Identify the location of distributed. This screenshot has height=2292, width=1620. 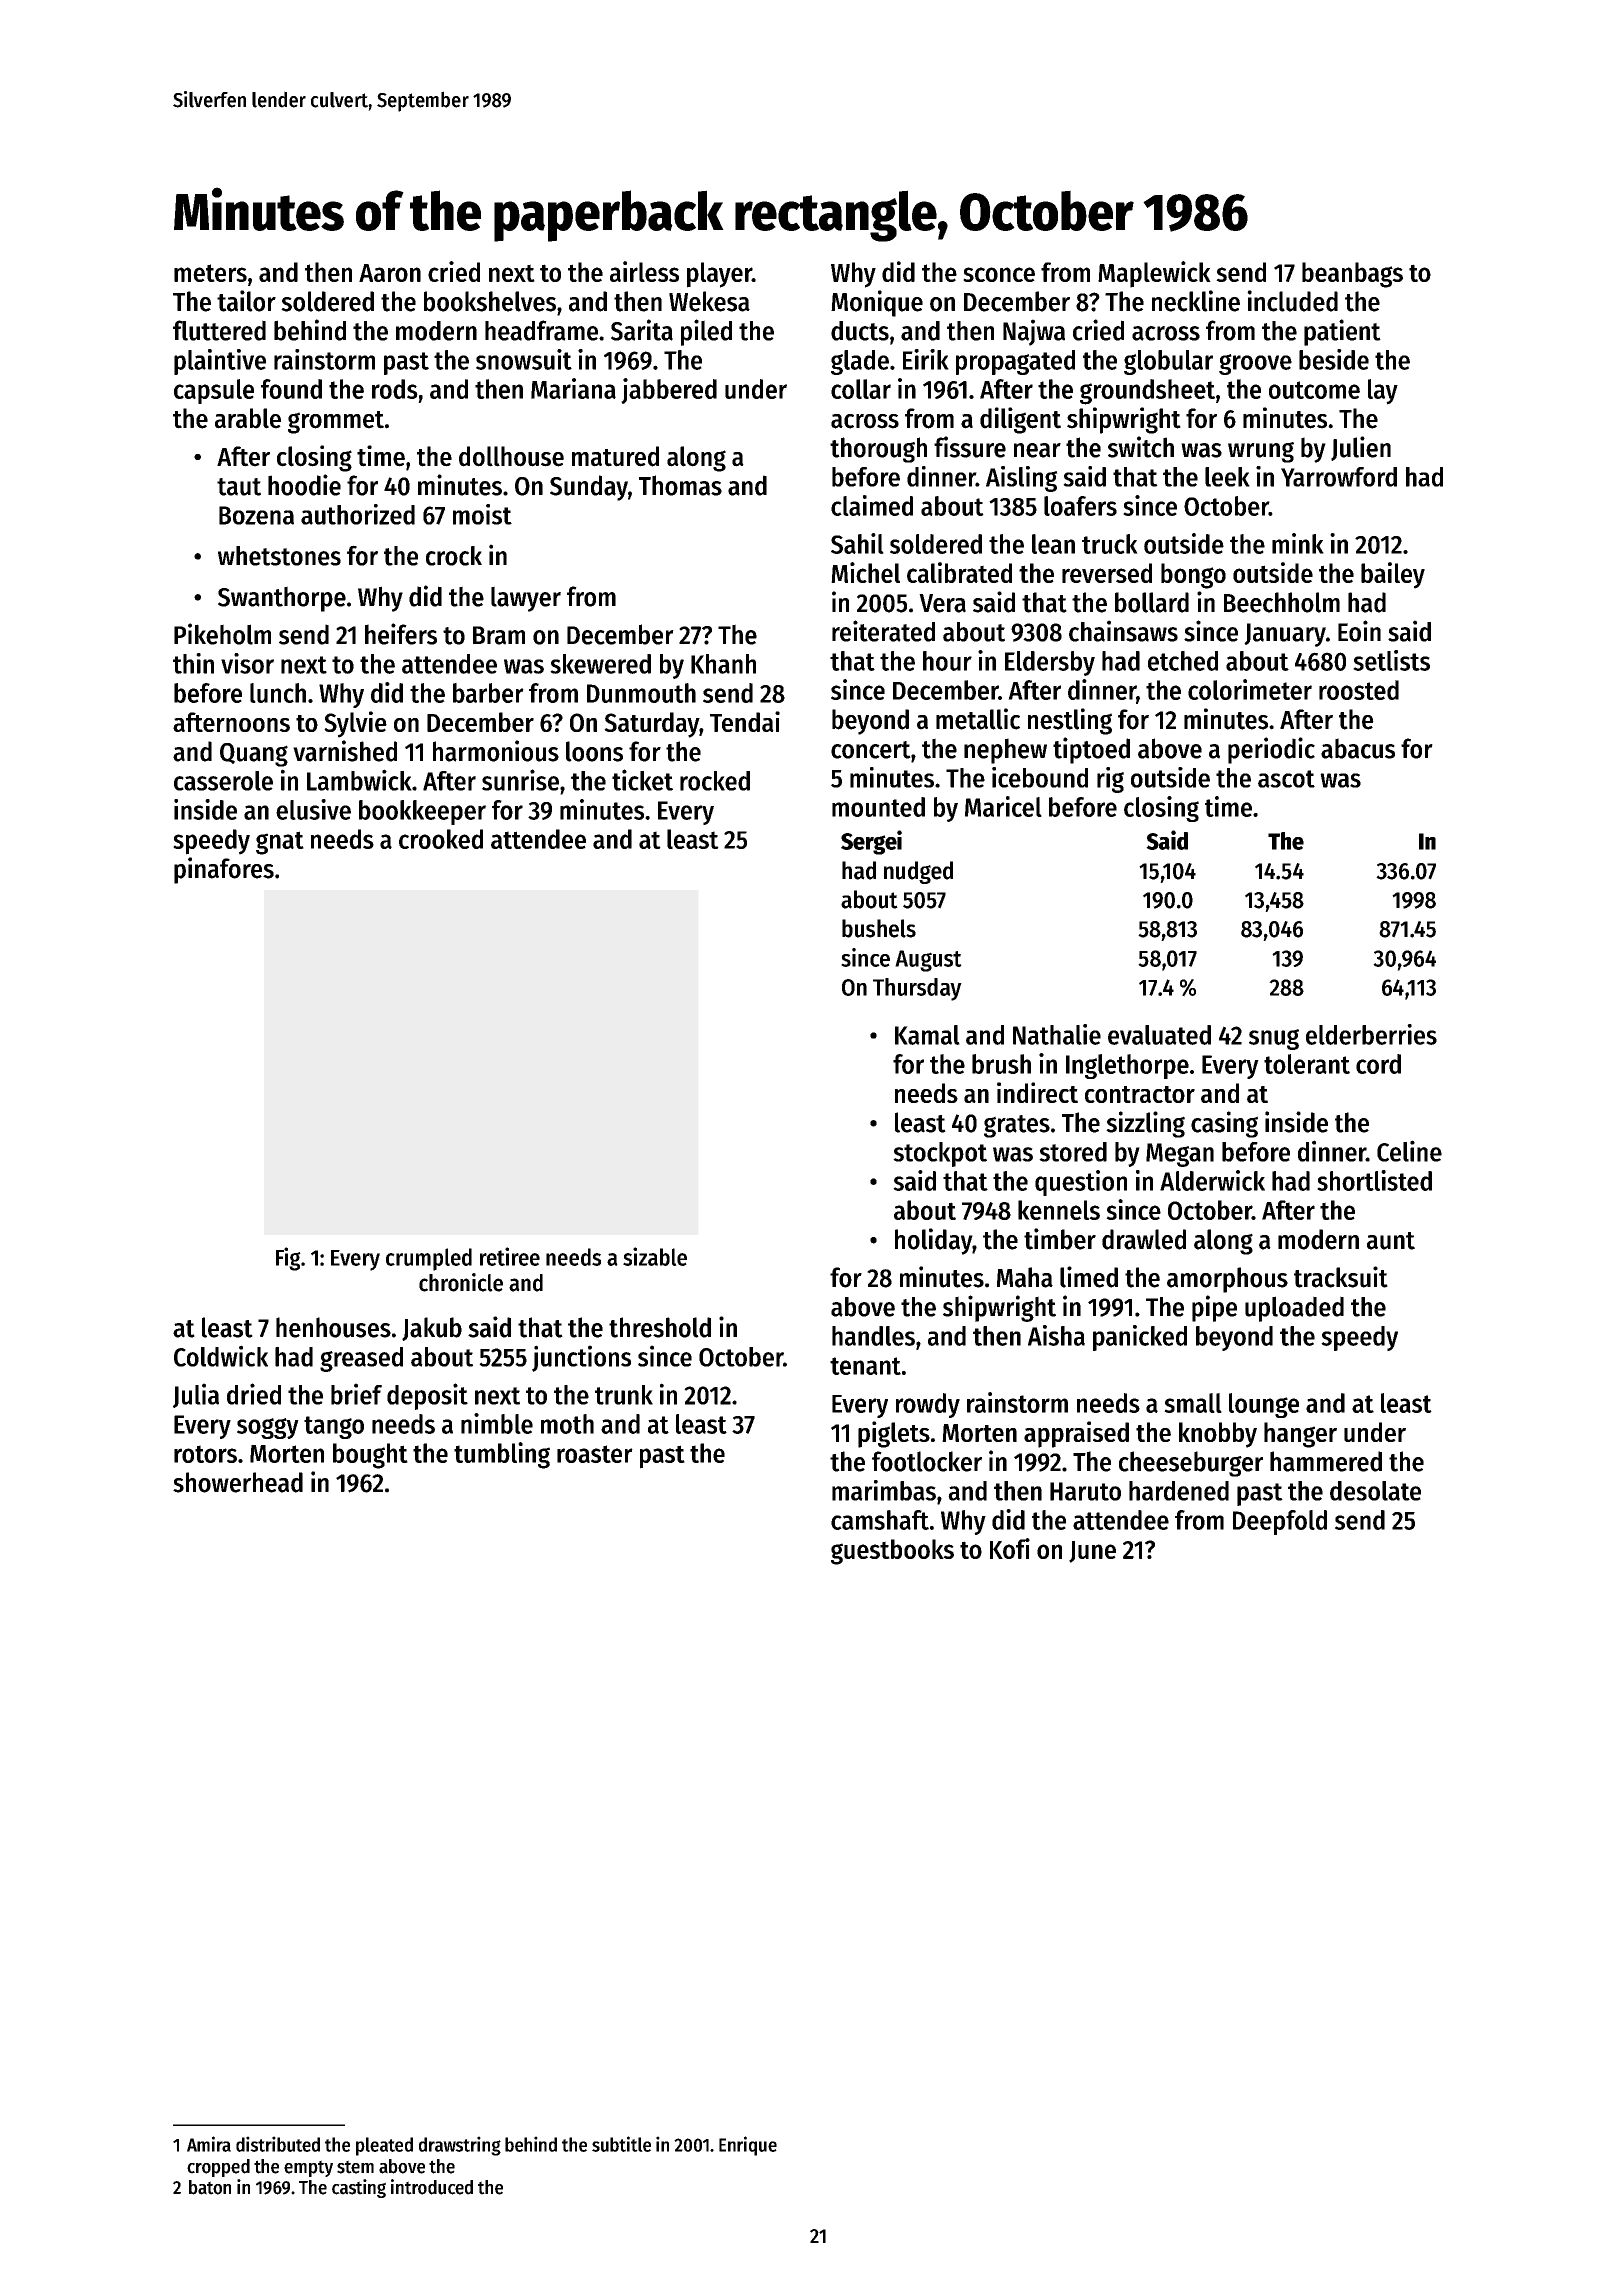
(278, 2144).
